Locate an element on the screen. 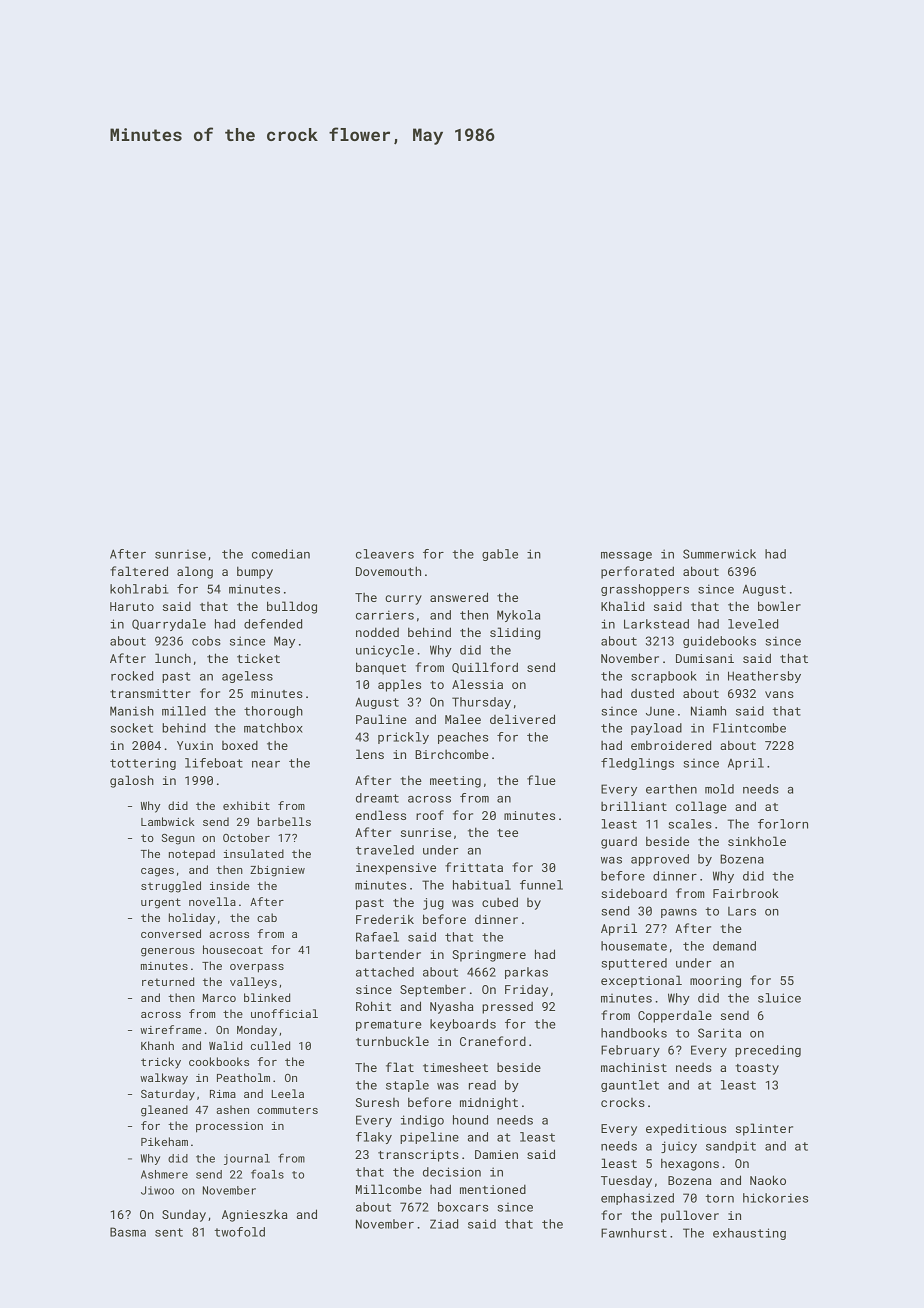 The image size is (924, 1308). flaky is located at coordinates (374, 1138).
